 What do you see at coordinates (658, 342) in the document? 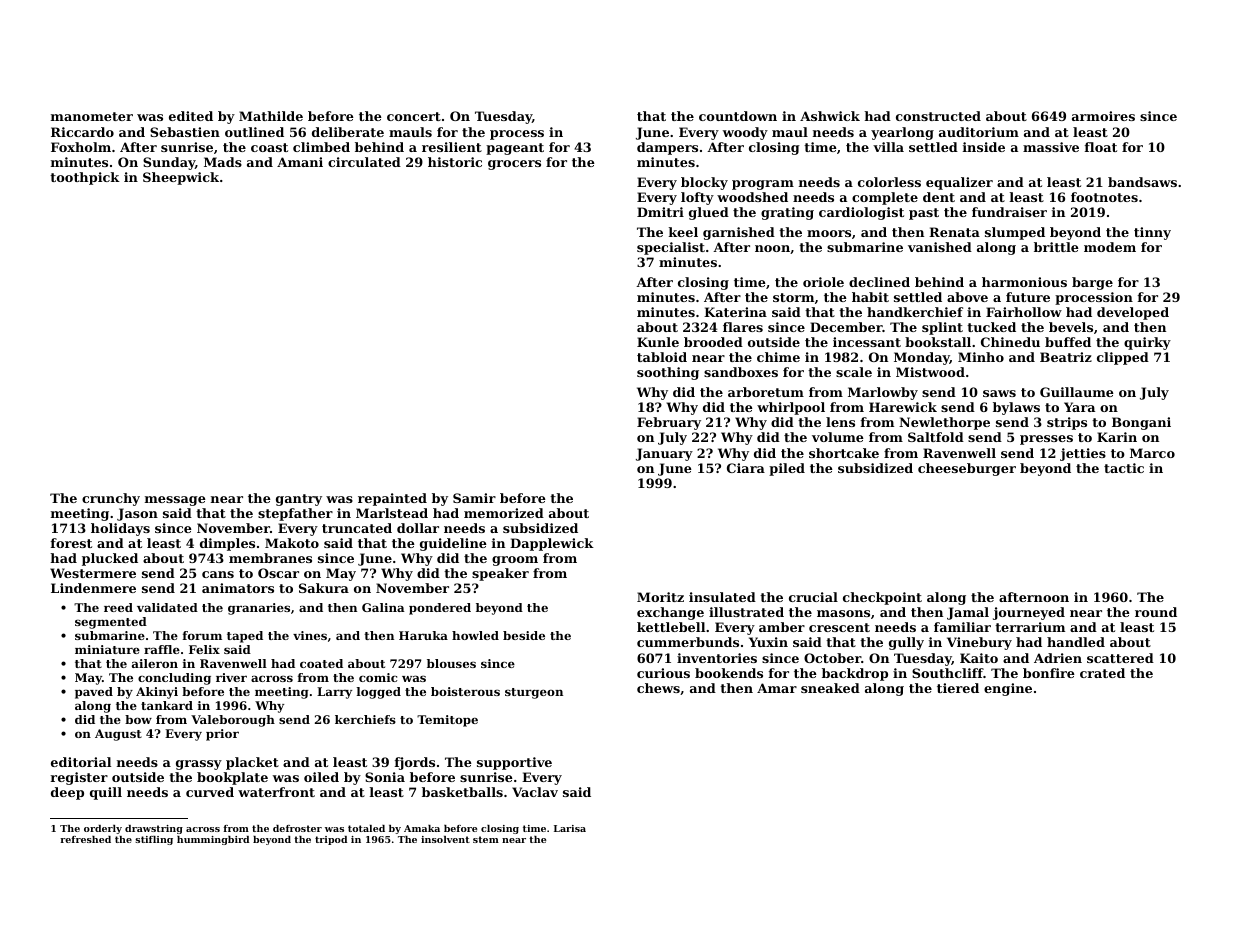
I see `Kunle` at bounding box center [658, 342].
